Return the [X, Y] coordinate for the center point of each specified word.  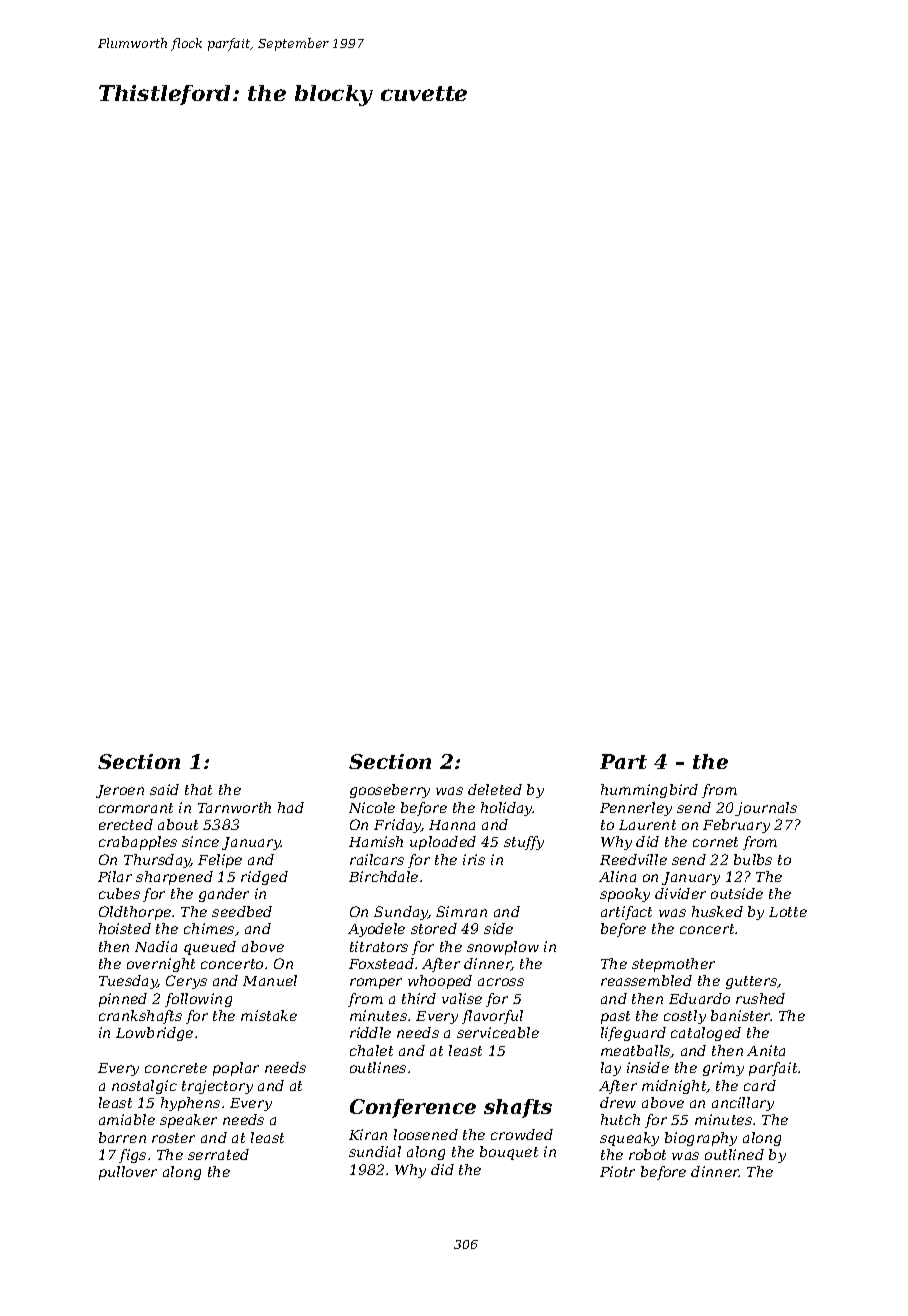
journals [766, 809]
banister [741, 1015]
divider [680, 893]
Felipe [220, 861]
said [164, 789]
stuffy [524, 843]
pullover [128, 1173]
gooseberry [390, 791]
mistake [269, 1015]
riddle [370, 1032]
